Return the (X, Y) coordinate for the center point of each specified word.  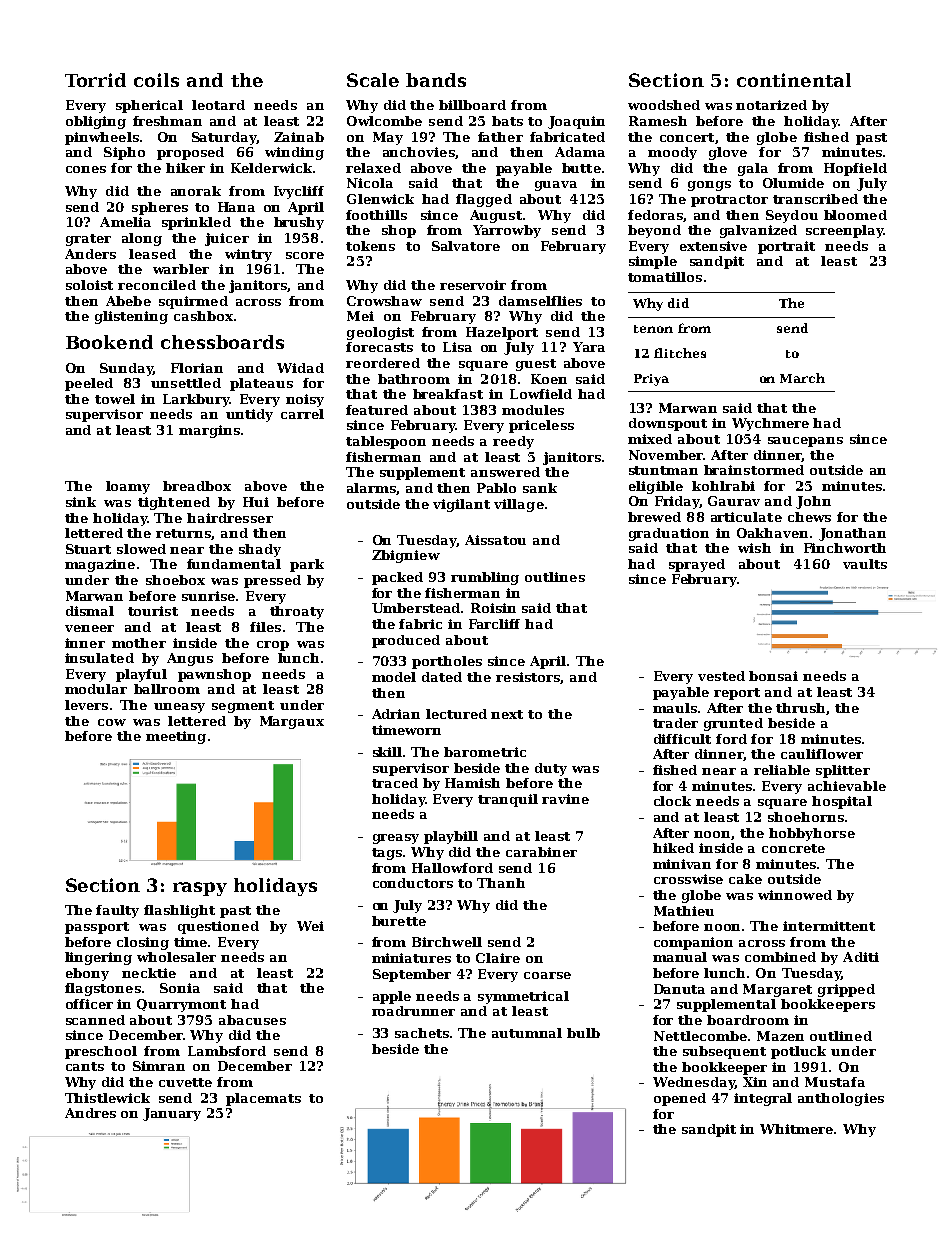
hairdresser (230, 518)
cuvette (185, 1082)
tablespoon (386, 442)
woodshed (664, 105)
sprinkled (196, 223)
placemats (263, 1099)
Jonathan (852, 534)
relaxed (373, 168)
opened (680, 1099)
